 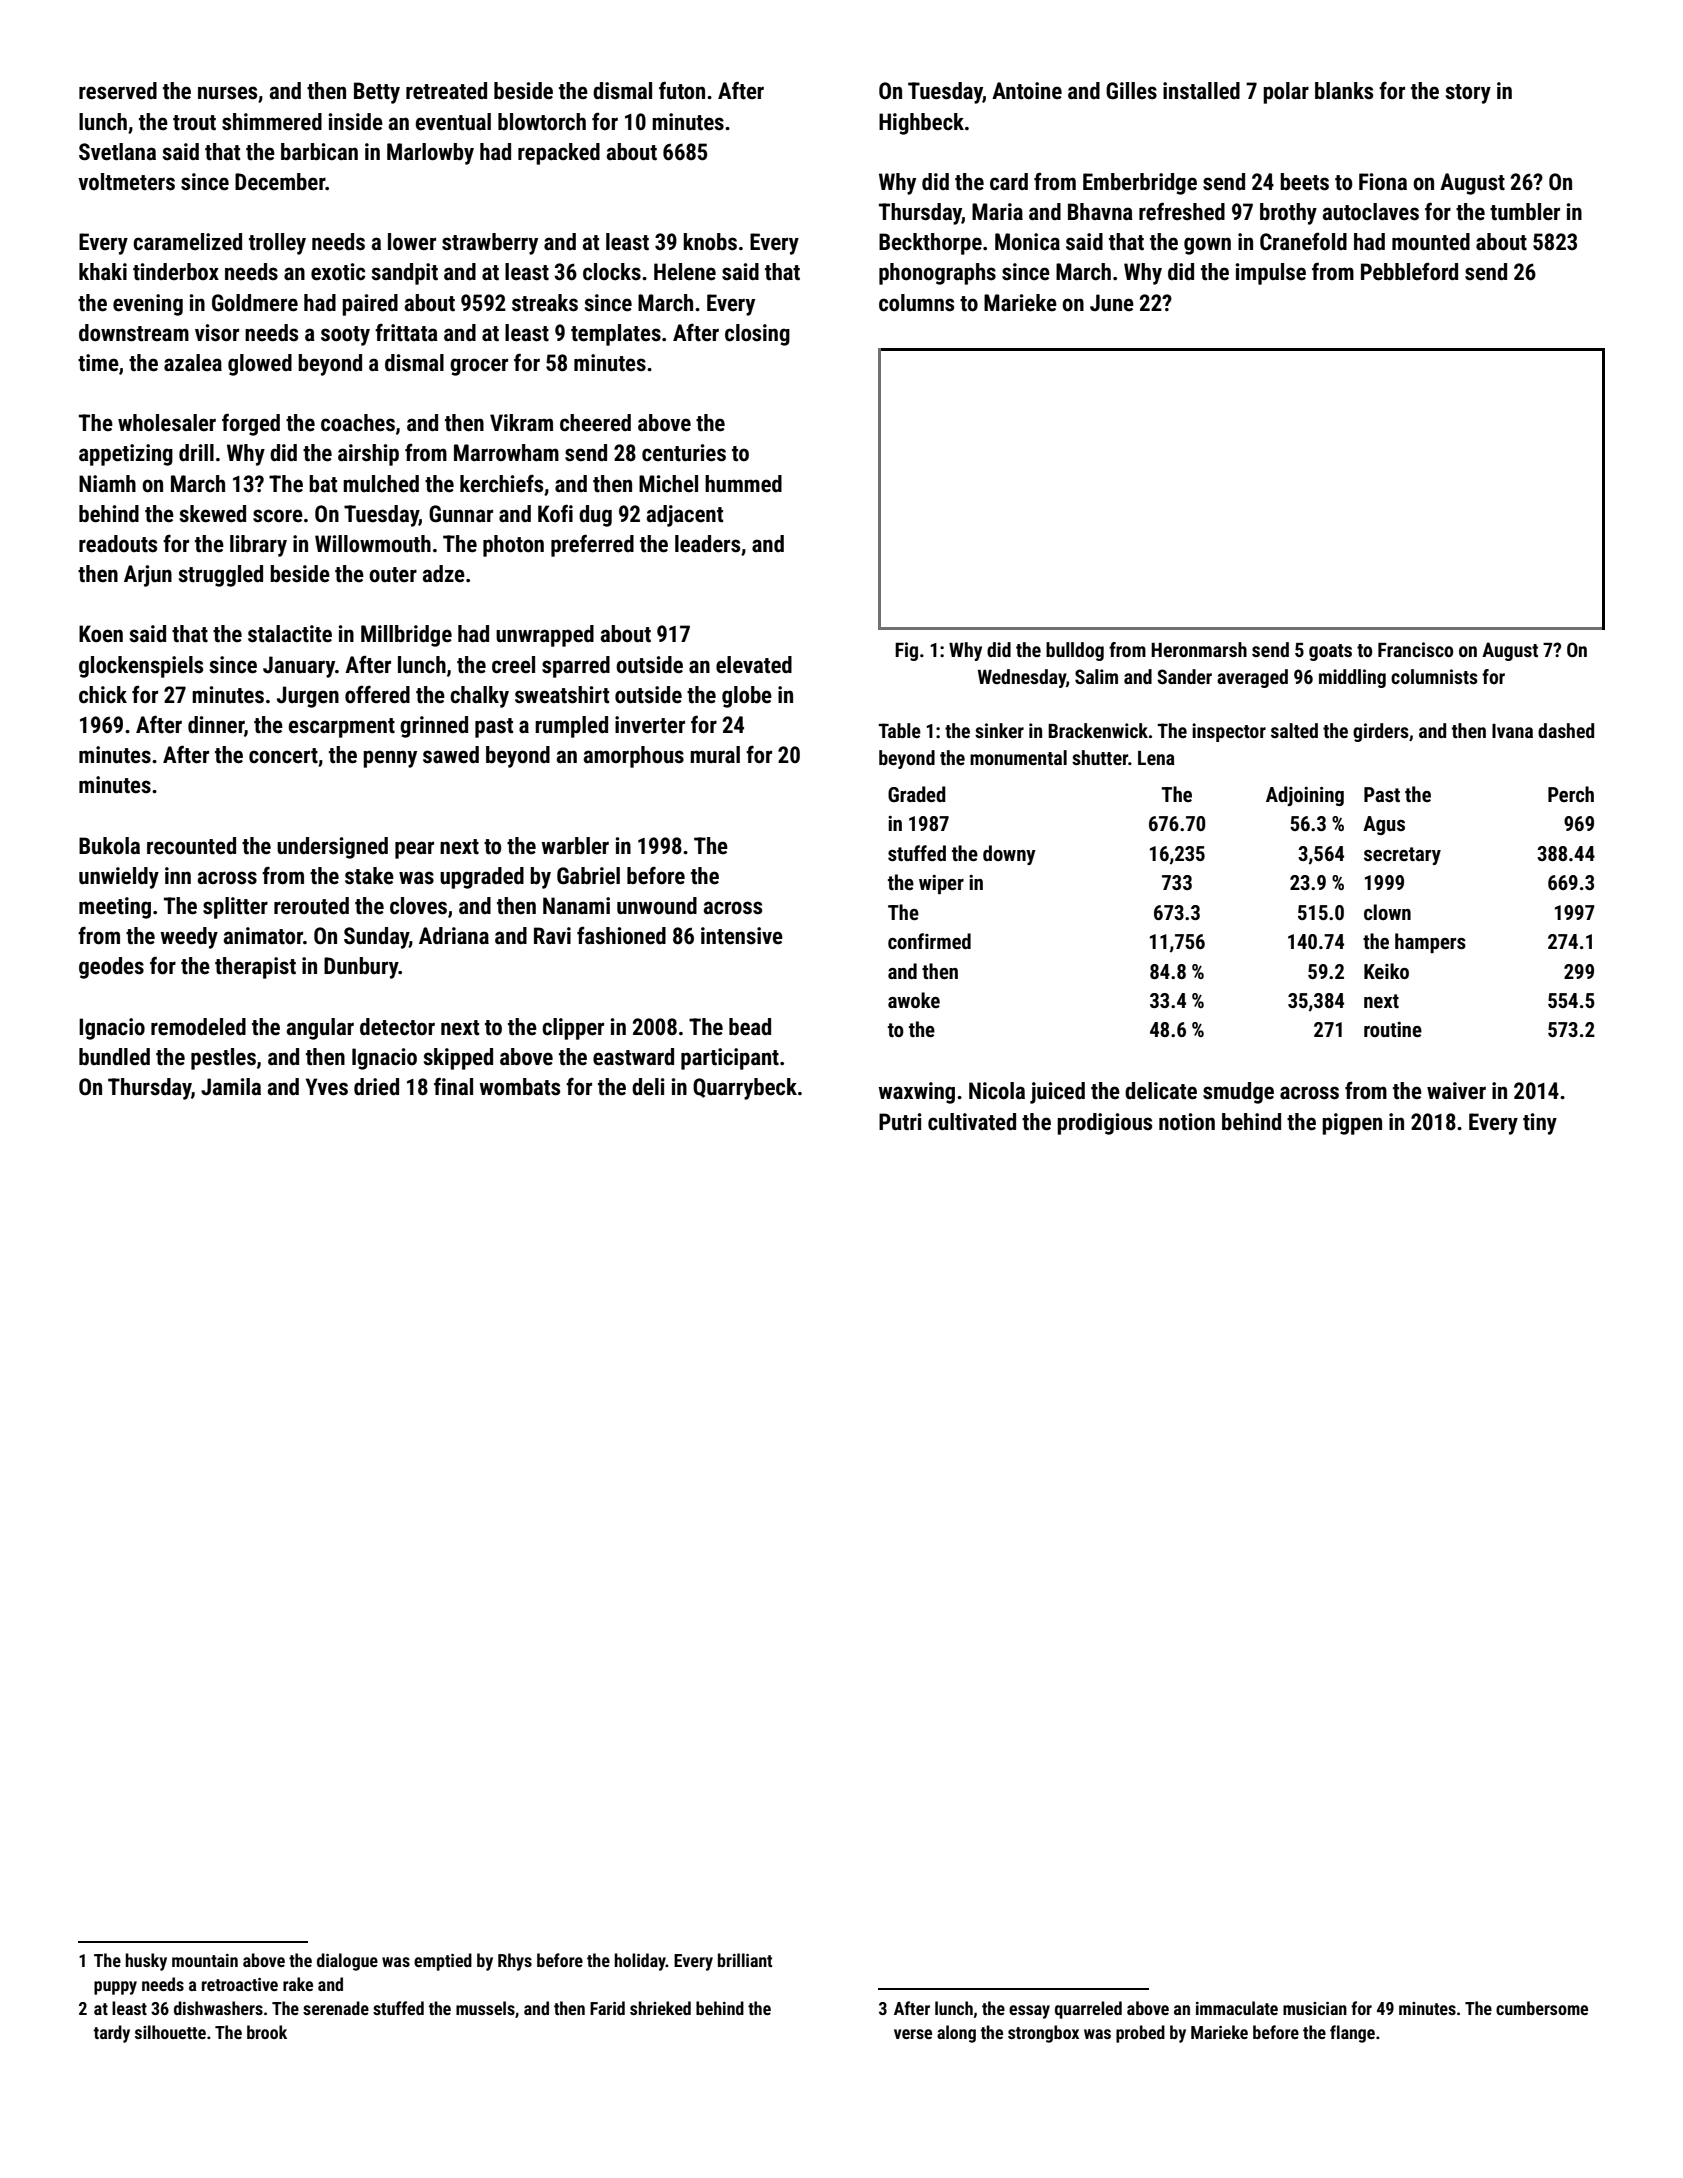 I want to click on azalea, so click(x=193, y=363).
